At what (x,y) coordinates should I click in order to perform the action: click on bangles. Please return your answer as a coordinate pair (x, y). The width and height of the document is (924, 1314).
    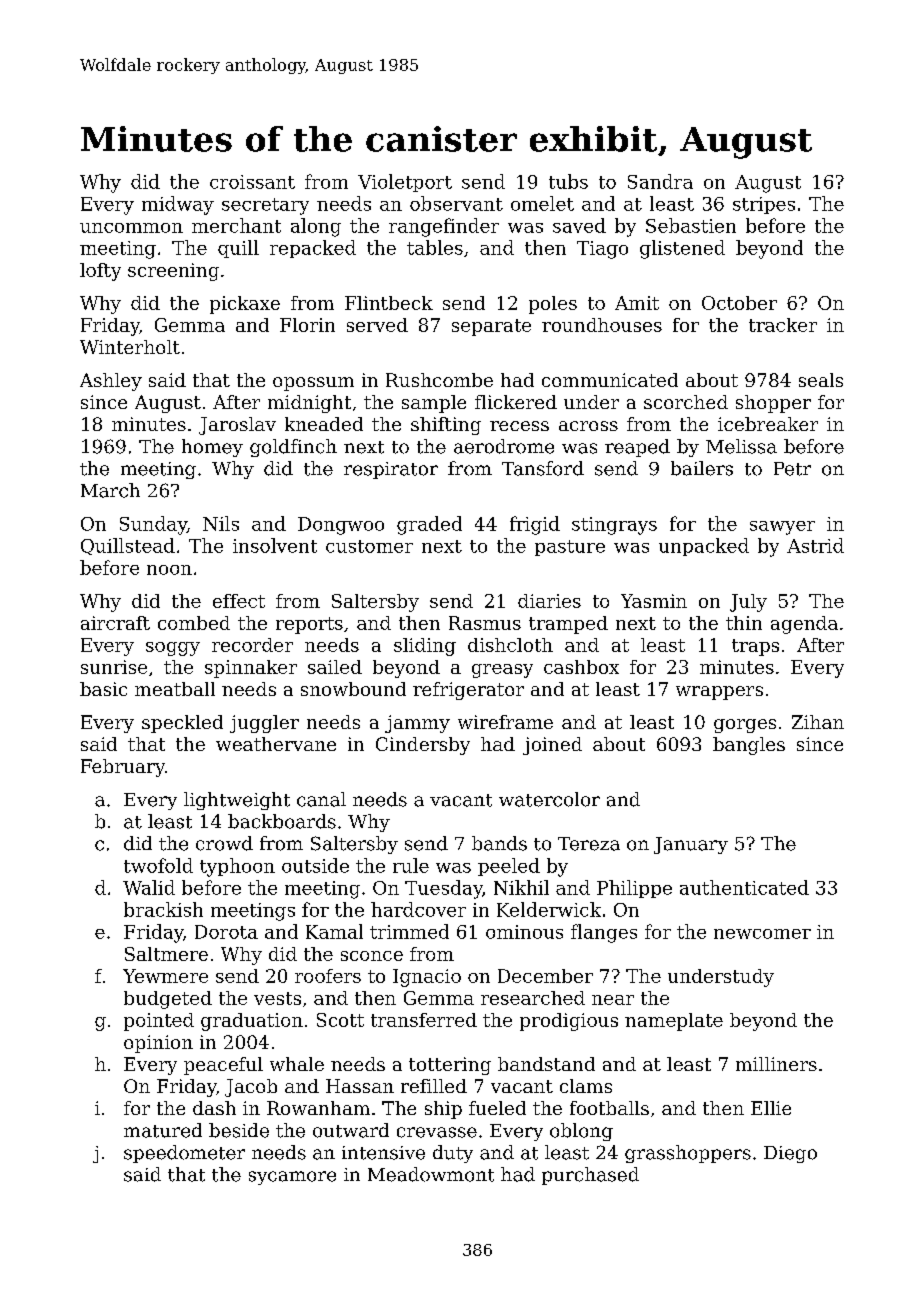
    Looking at the image, I should click on (749, 746).
